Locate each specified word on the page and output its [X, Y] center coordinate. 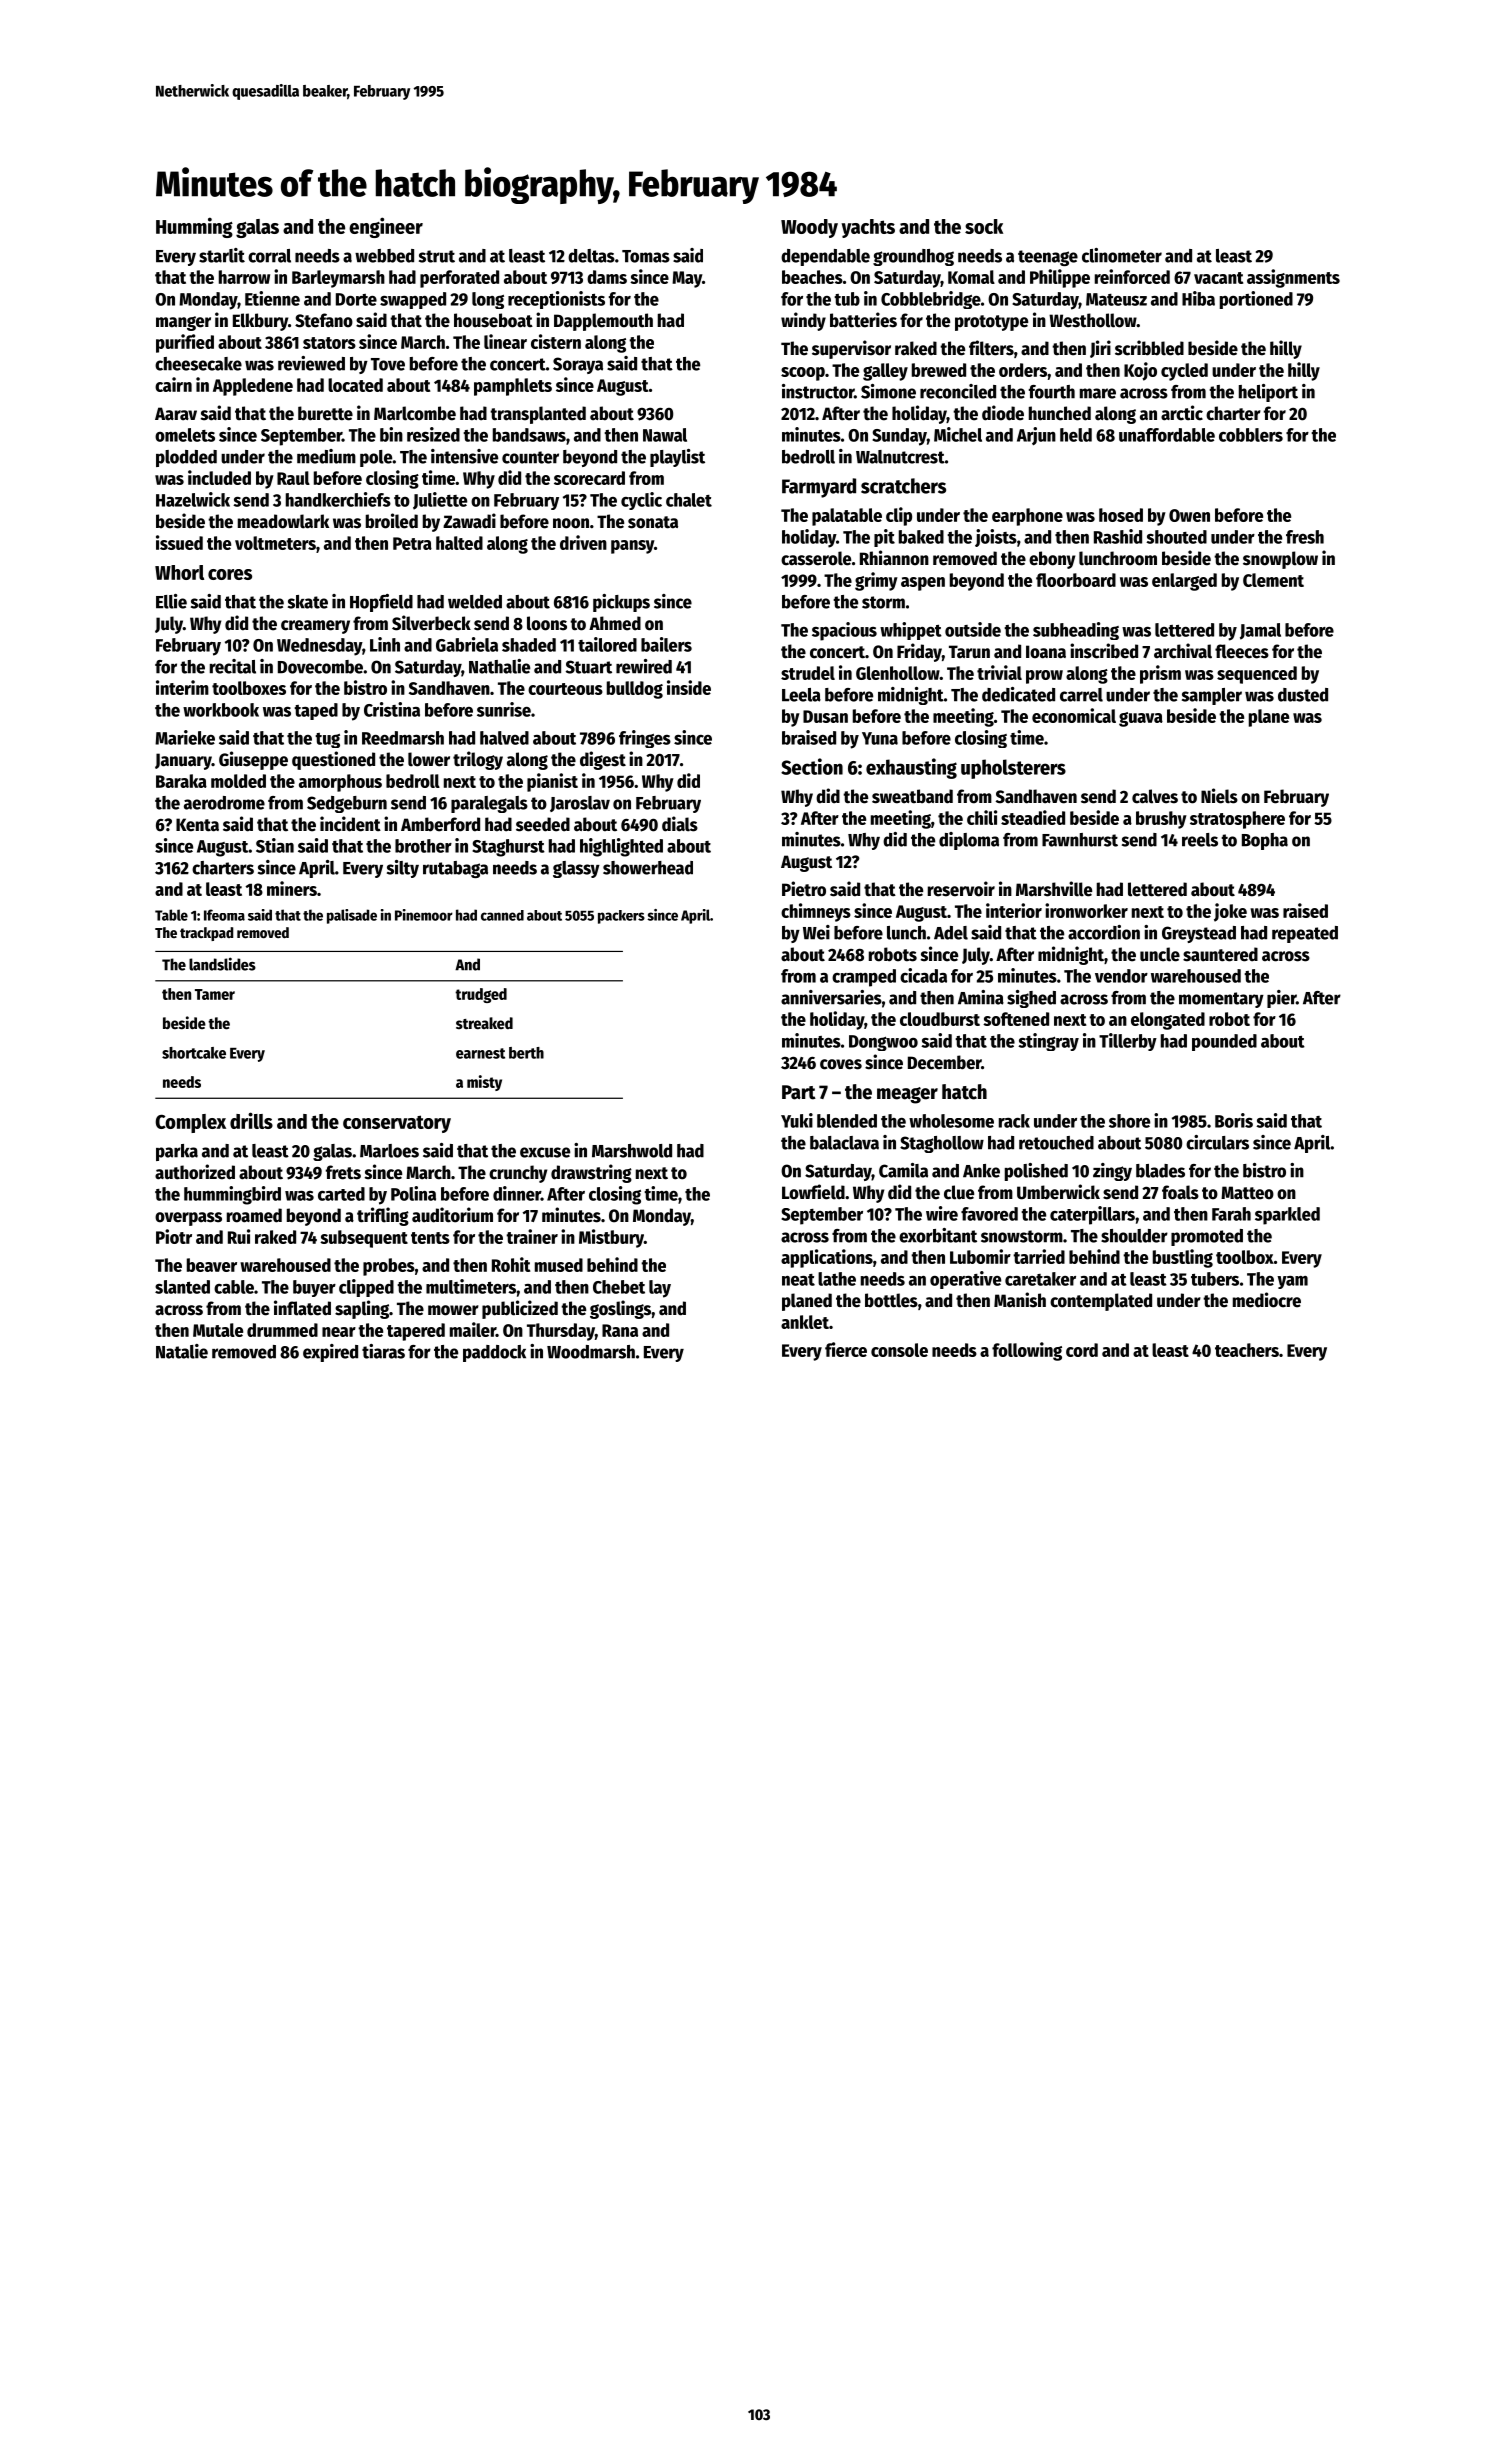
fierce [846, 1349]
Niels [1219, 796]
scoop [803, 374]
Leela [801, 695]
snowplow [1280, 560]
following [1027, 1351]
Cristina [392, 709]
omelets [185, 435]
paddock [494, 1353]
